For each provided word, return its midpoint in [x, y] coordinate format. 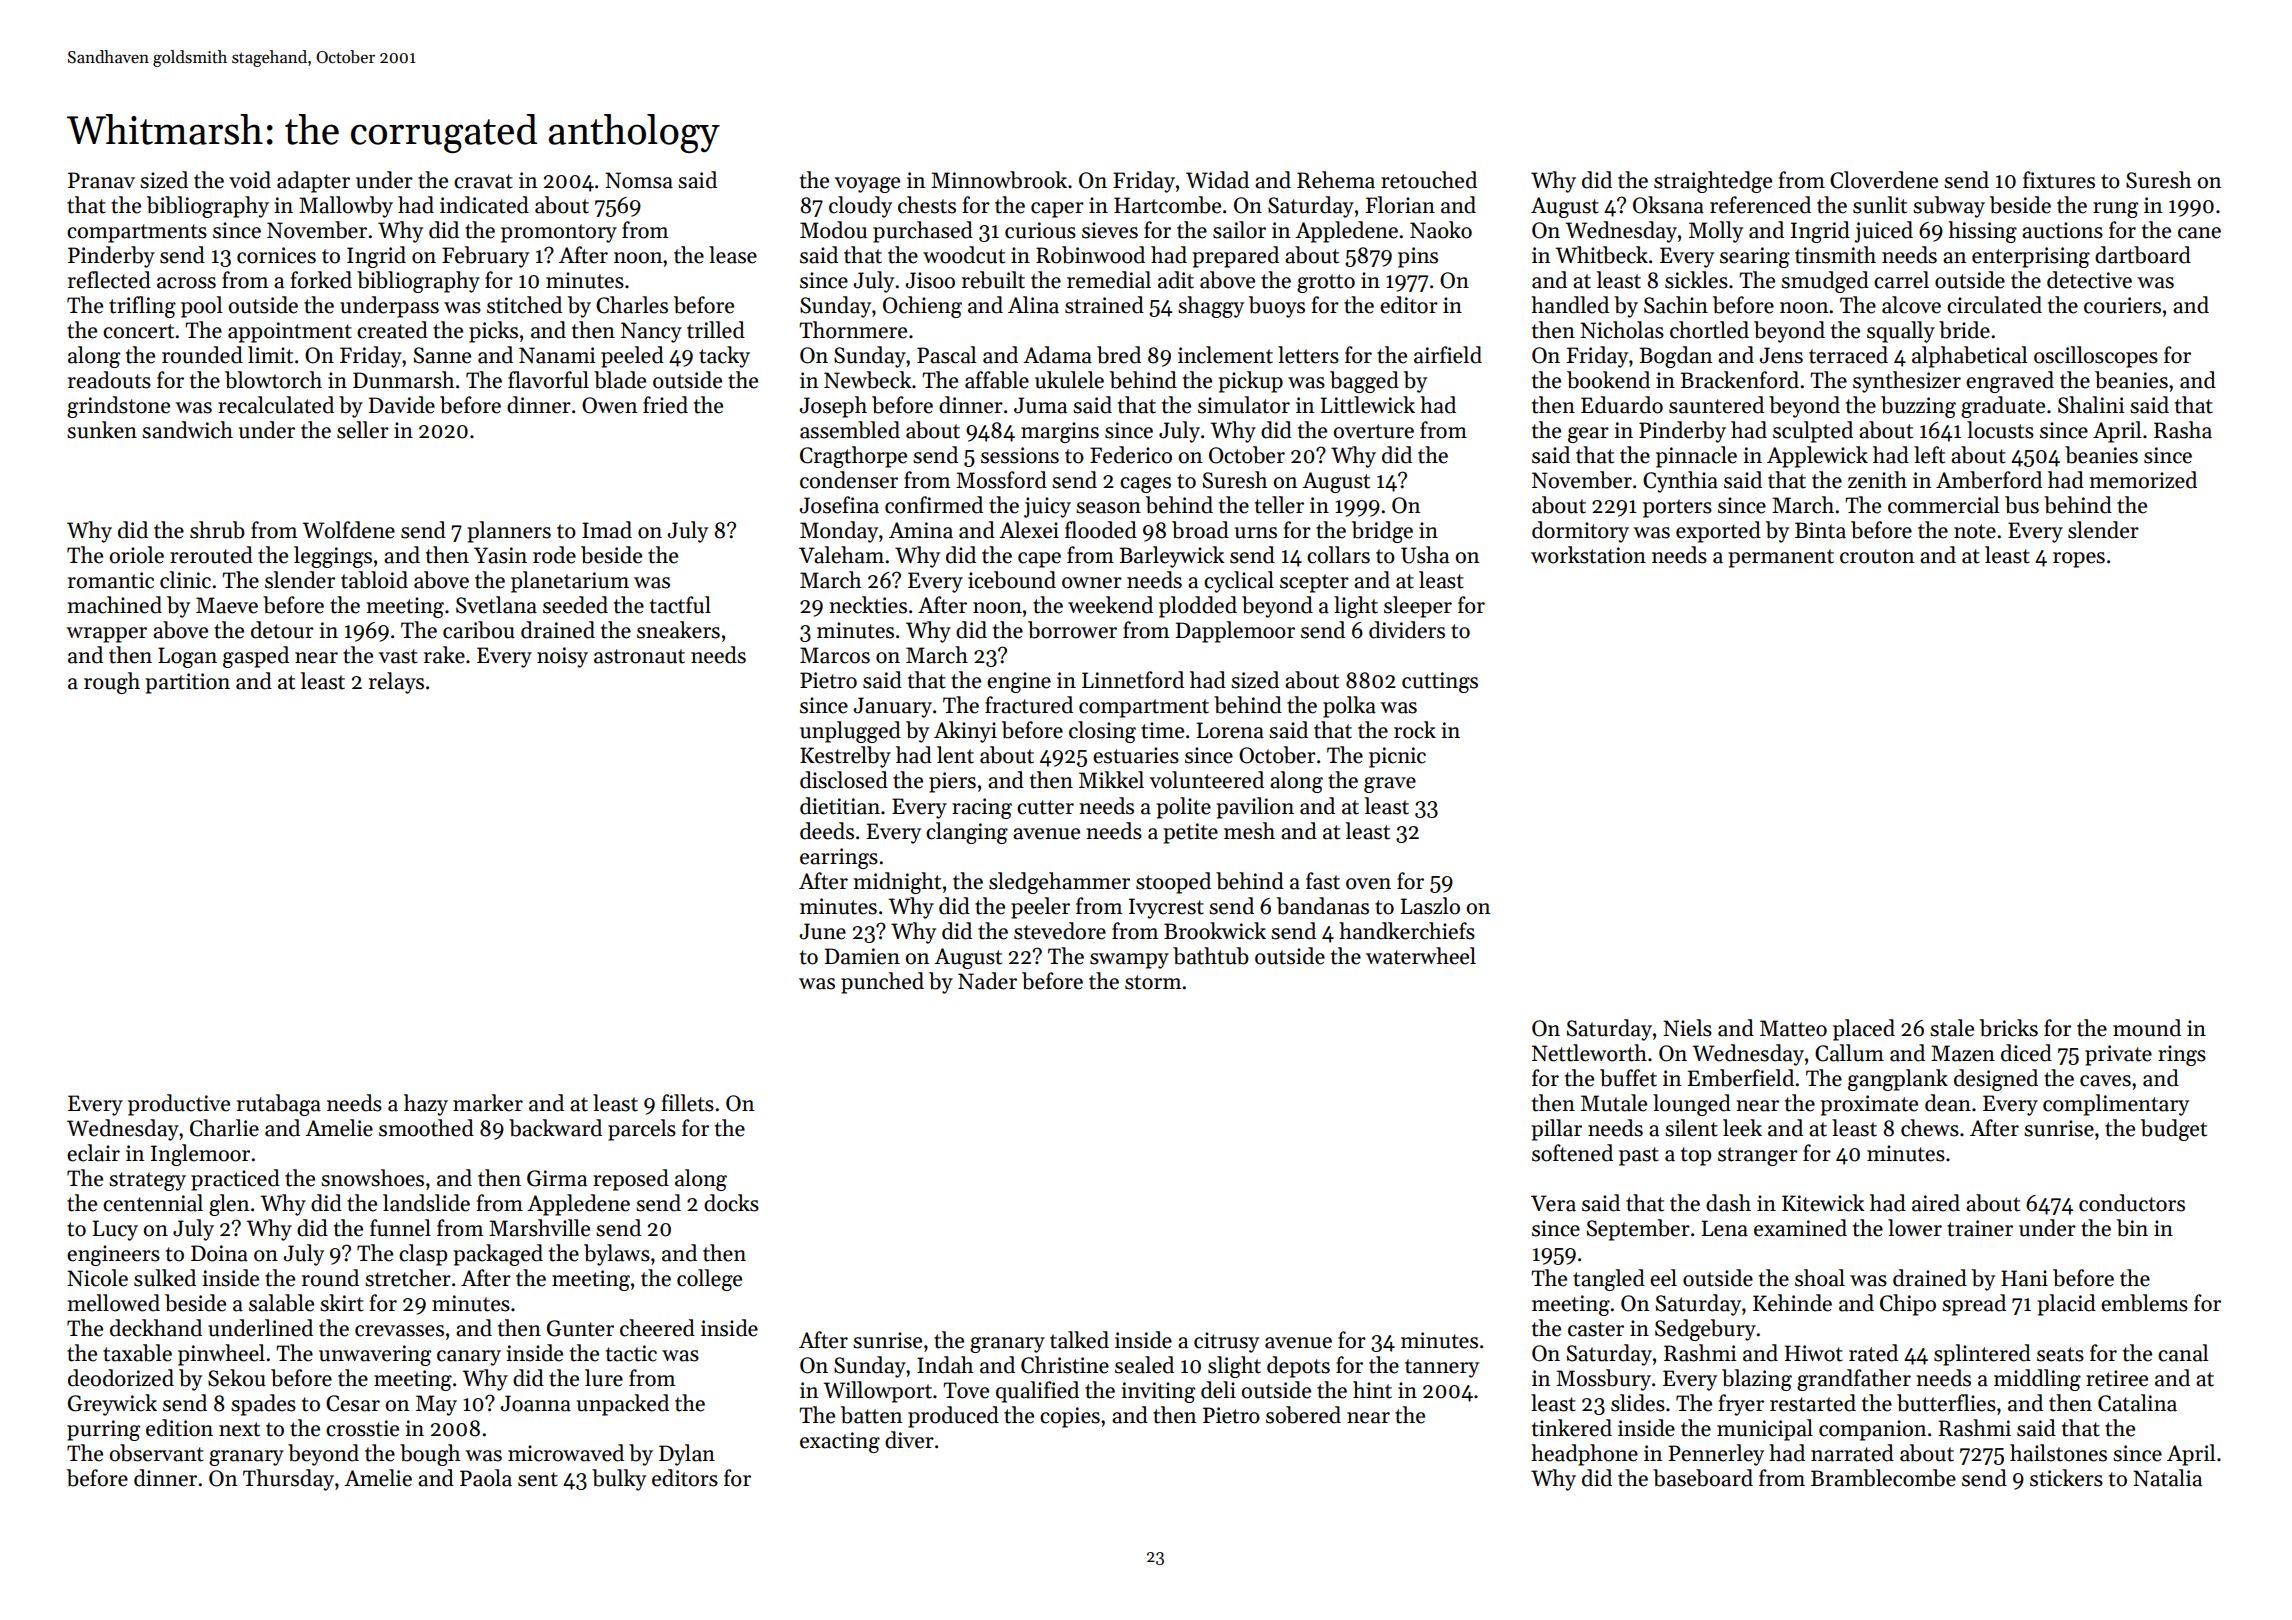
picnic [1397, 757]
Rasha [2183, 430]
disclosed [844, 780]
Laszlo [1430, 906]
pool [201, 307]
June [823, 931]
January [893, 707]
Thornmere [853, 330]
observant [156, 1453]
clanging [967, 833]
